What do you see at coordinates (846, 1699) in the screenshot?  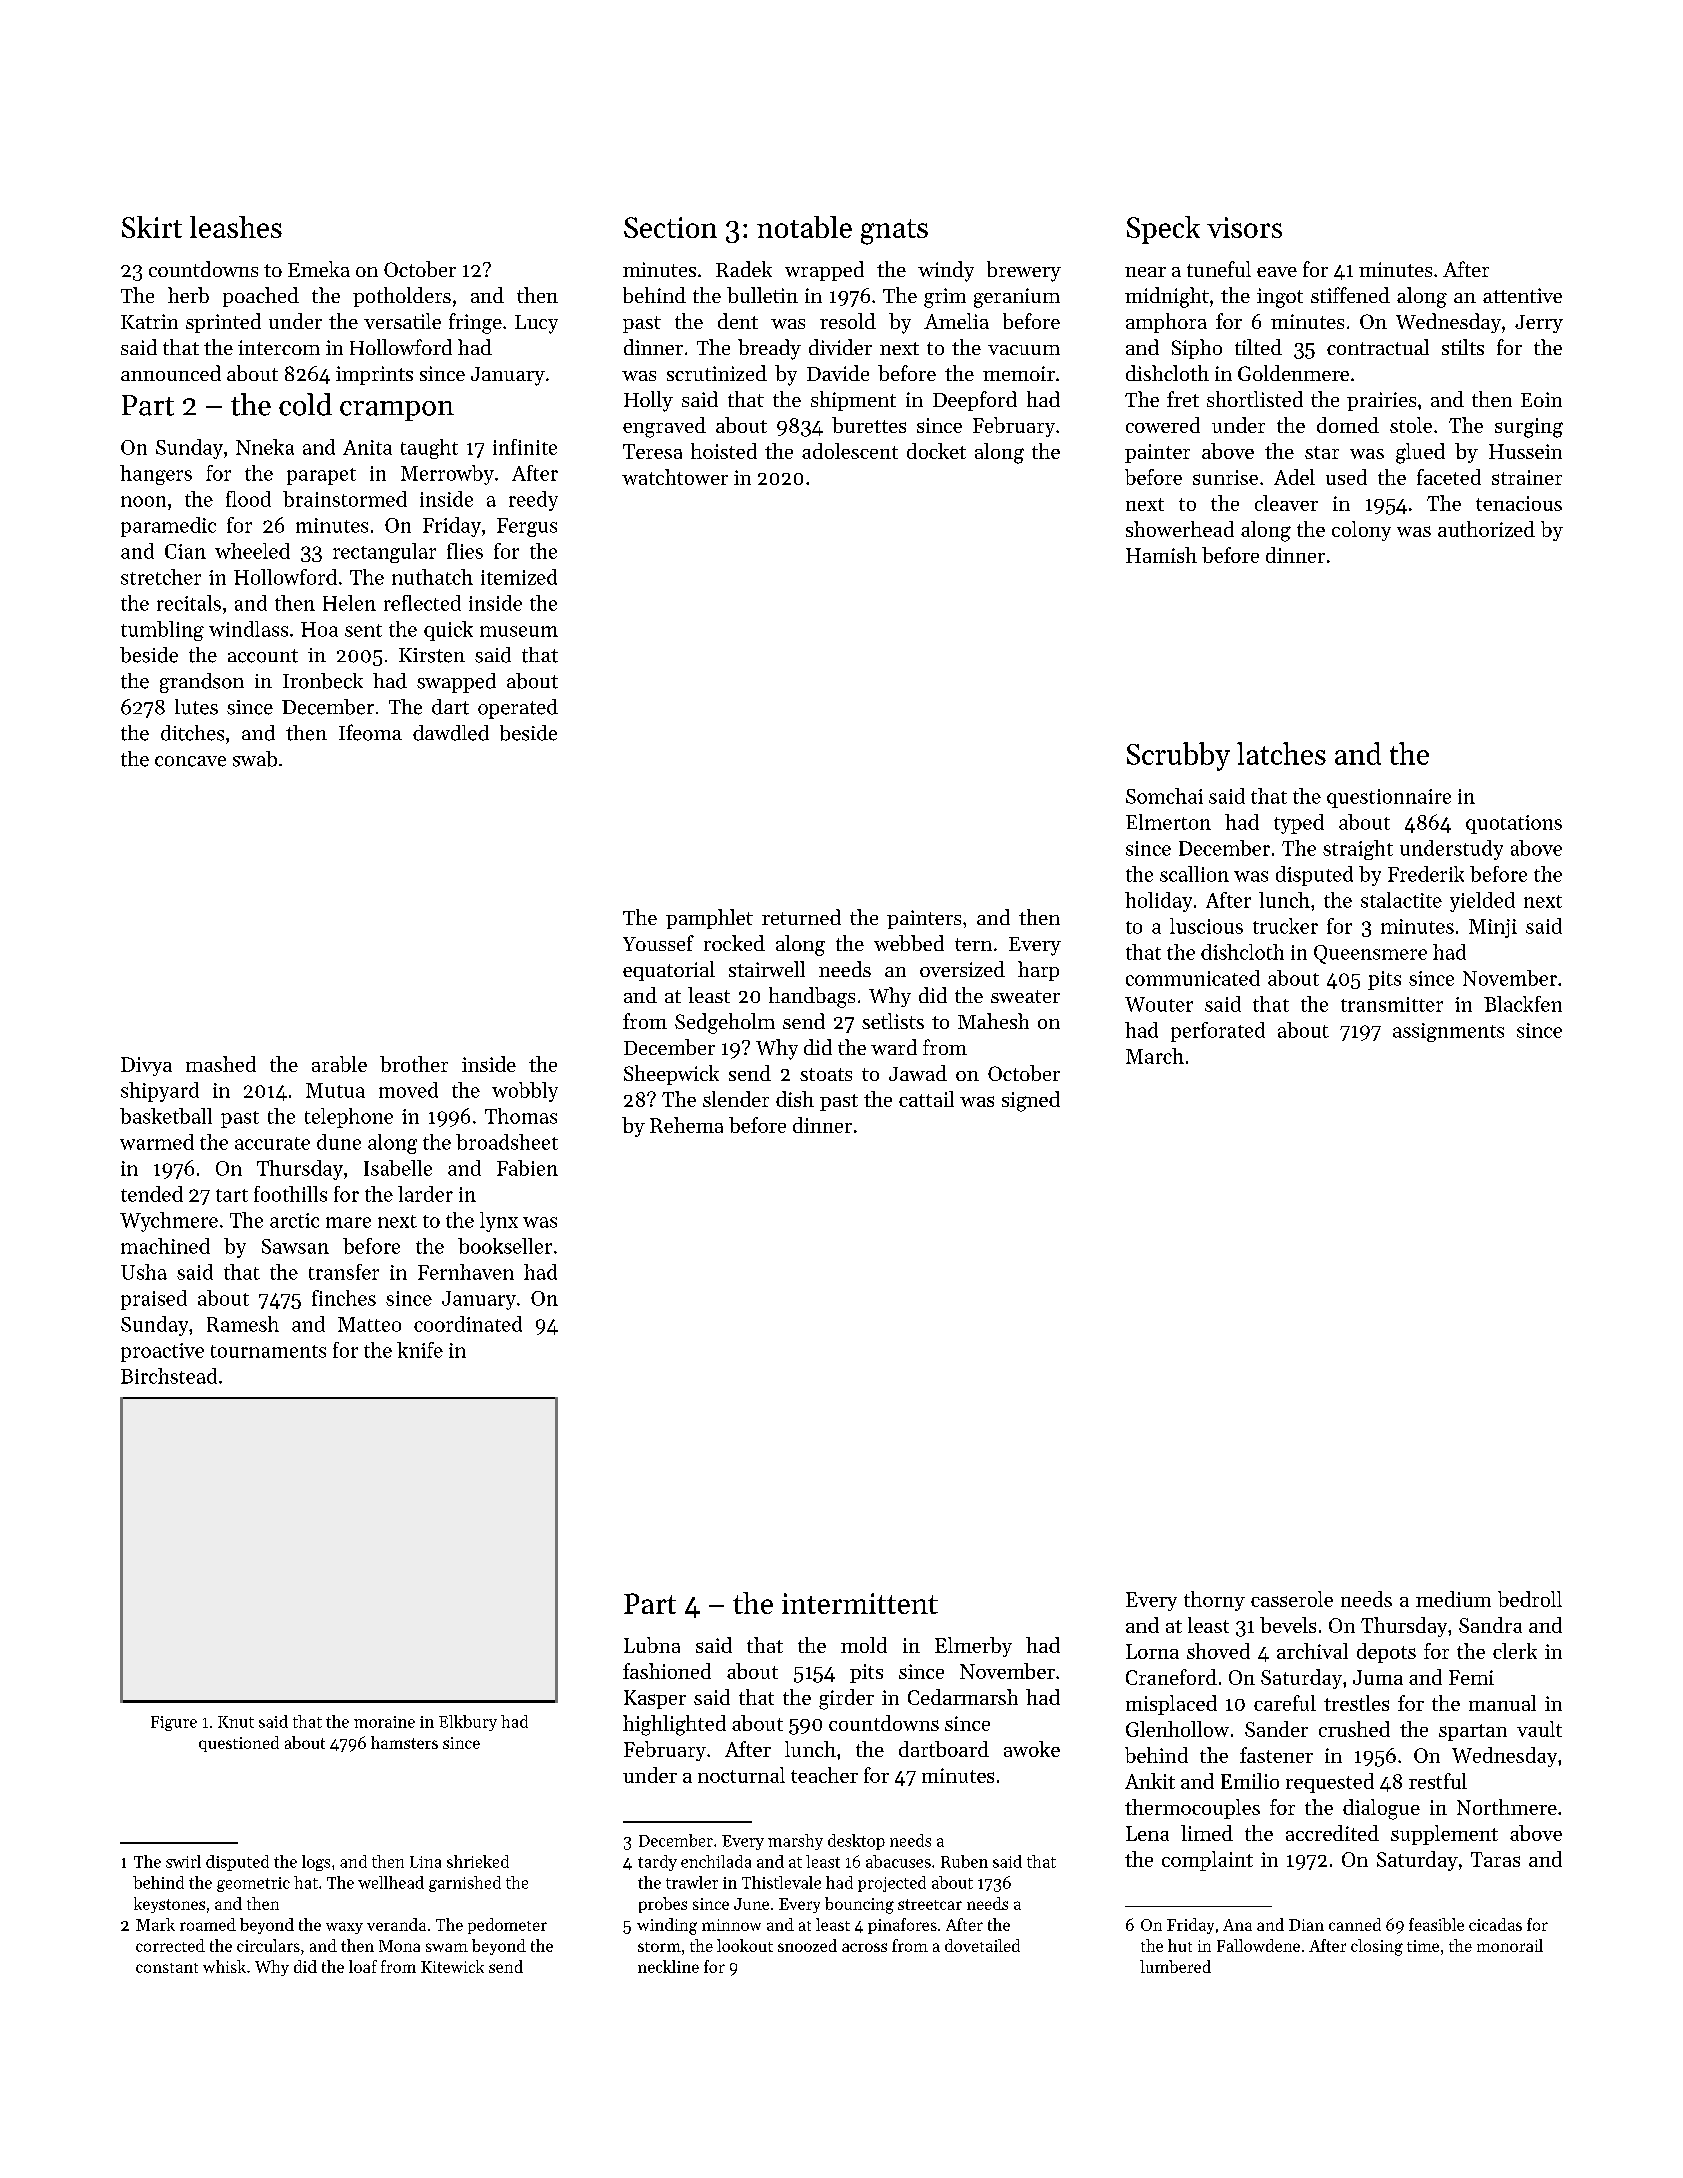 I see `girder` at bounding box center [846, 1699].
